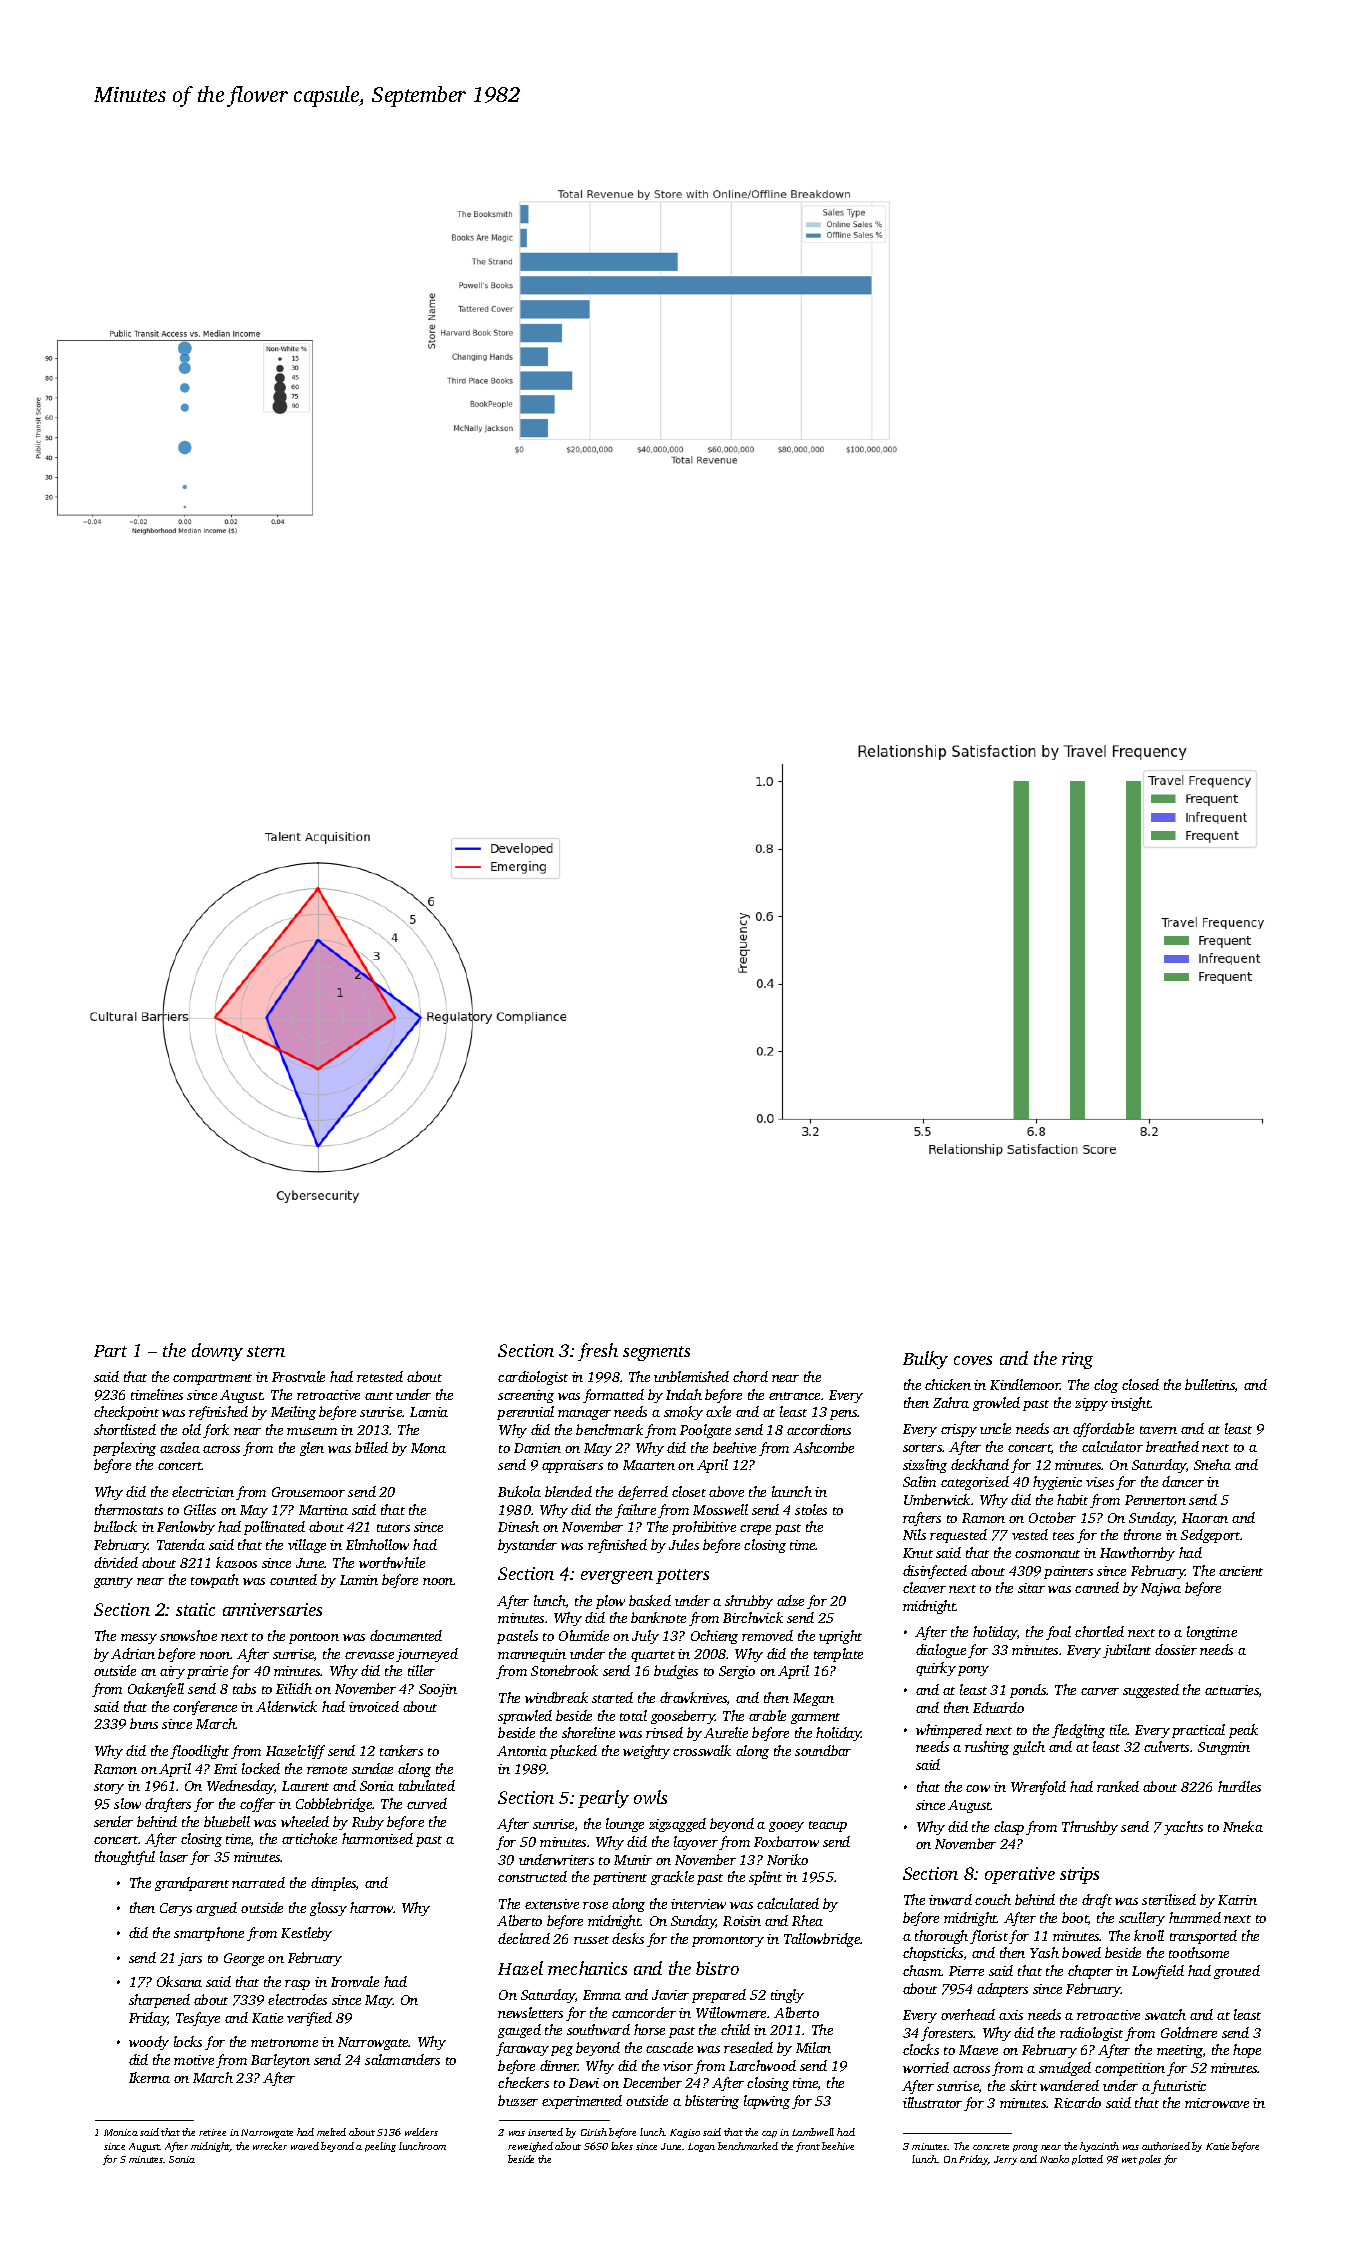 The width and height of the page is (1364, 2246). What do you see at coordinates (308, 1492) in the page?
I see `Grousemoor` at bounding box center [308, 1492].
